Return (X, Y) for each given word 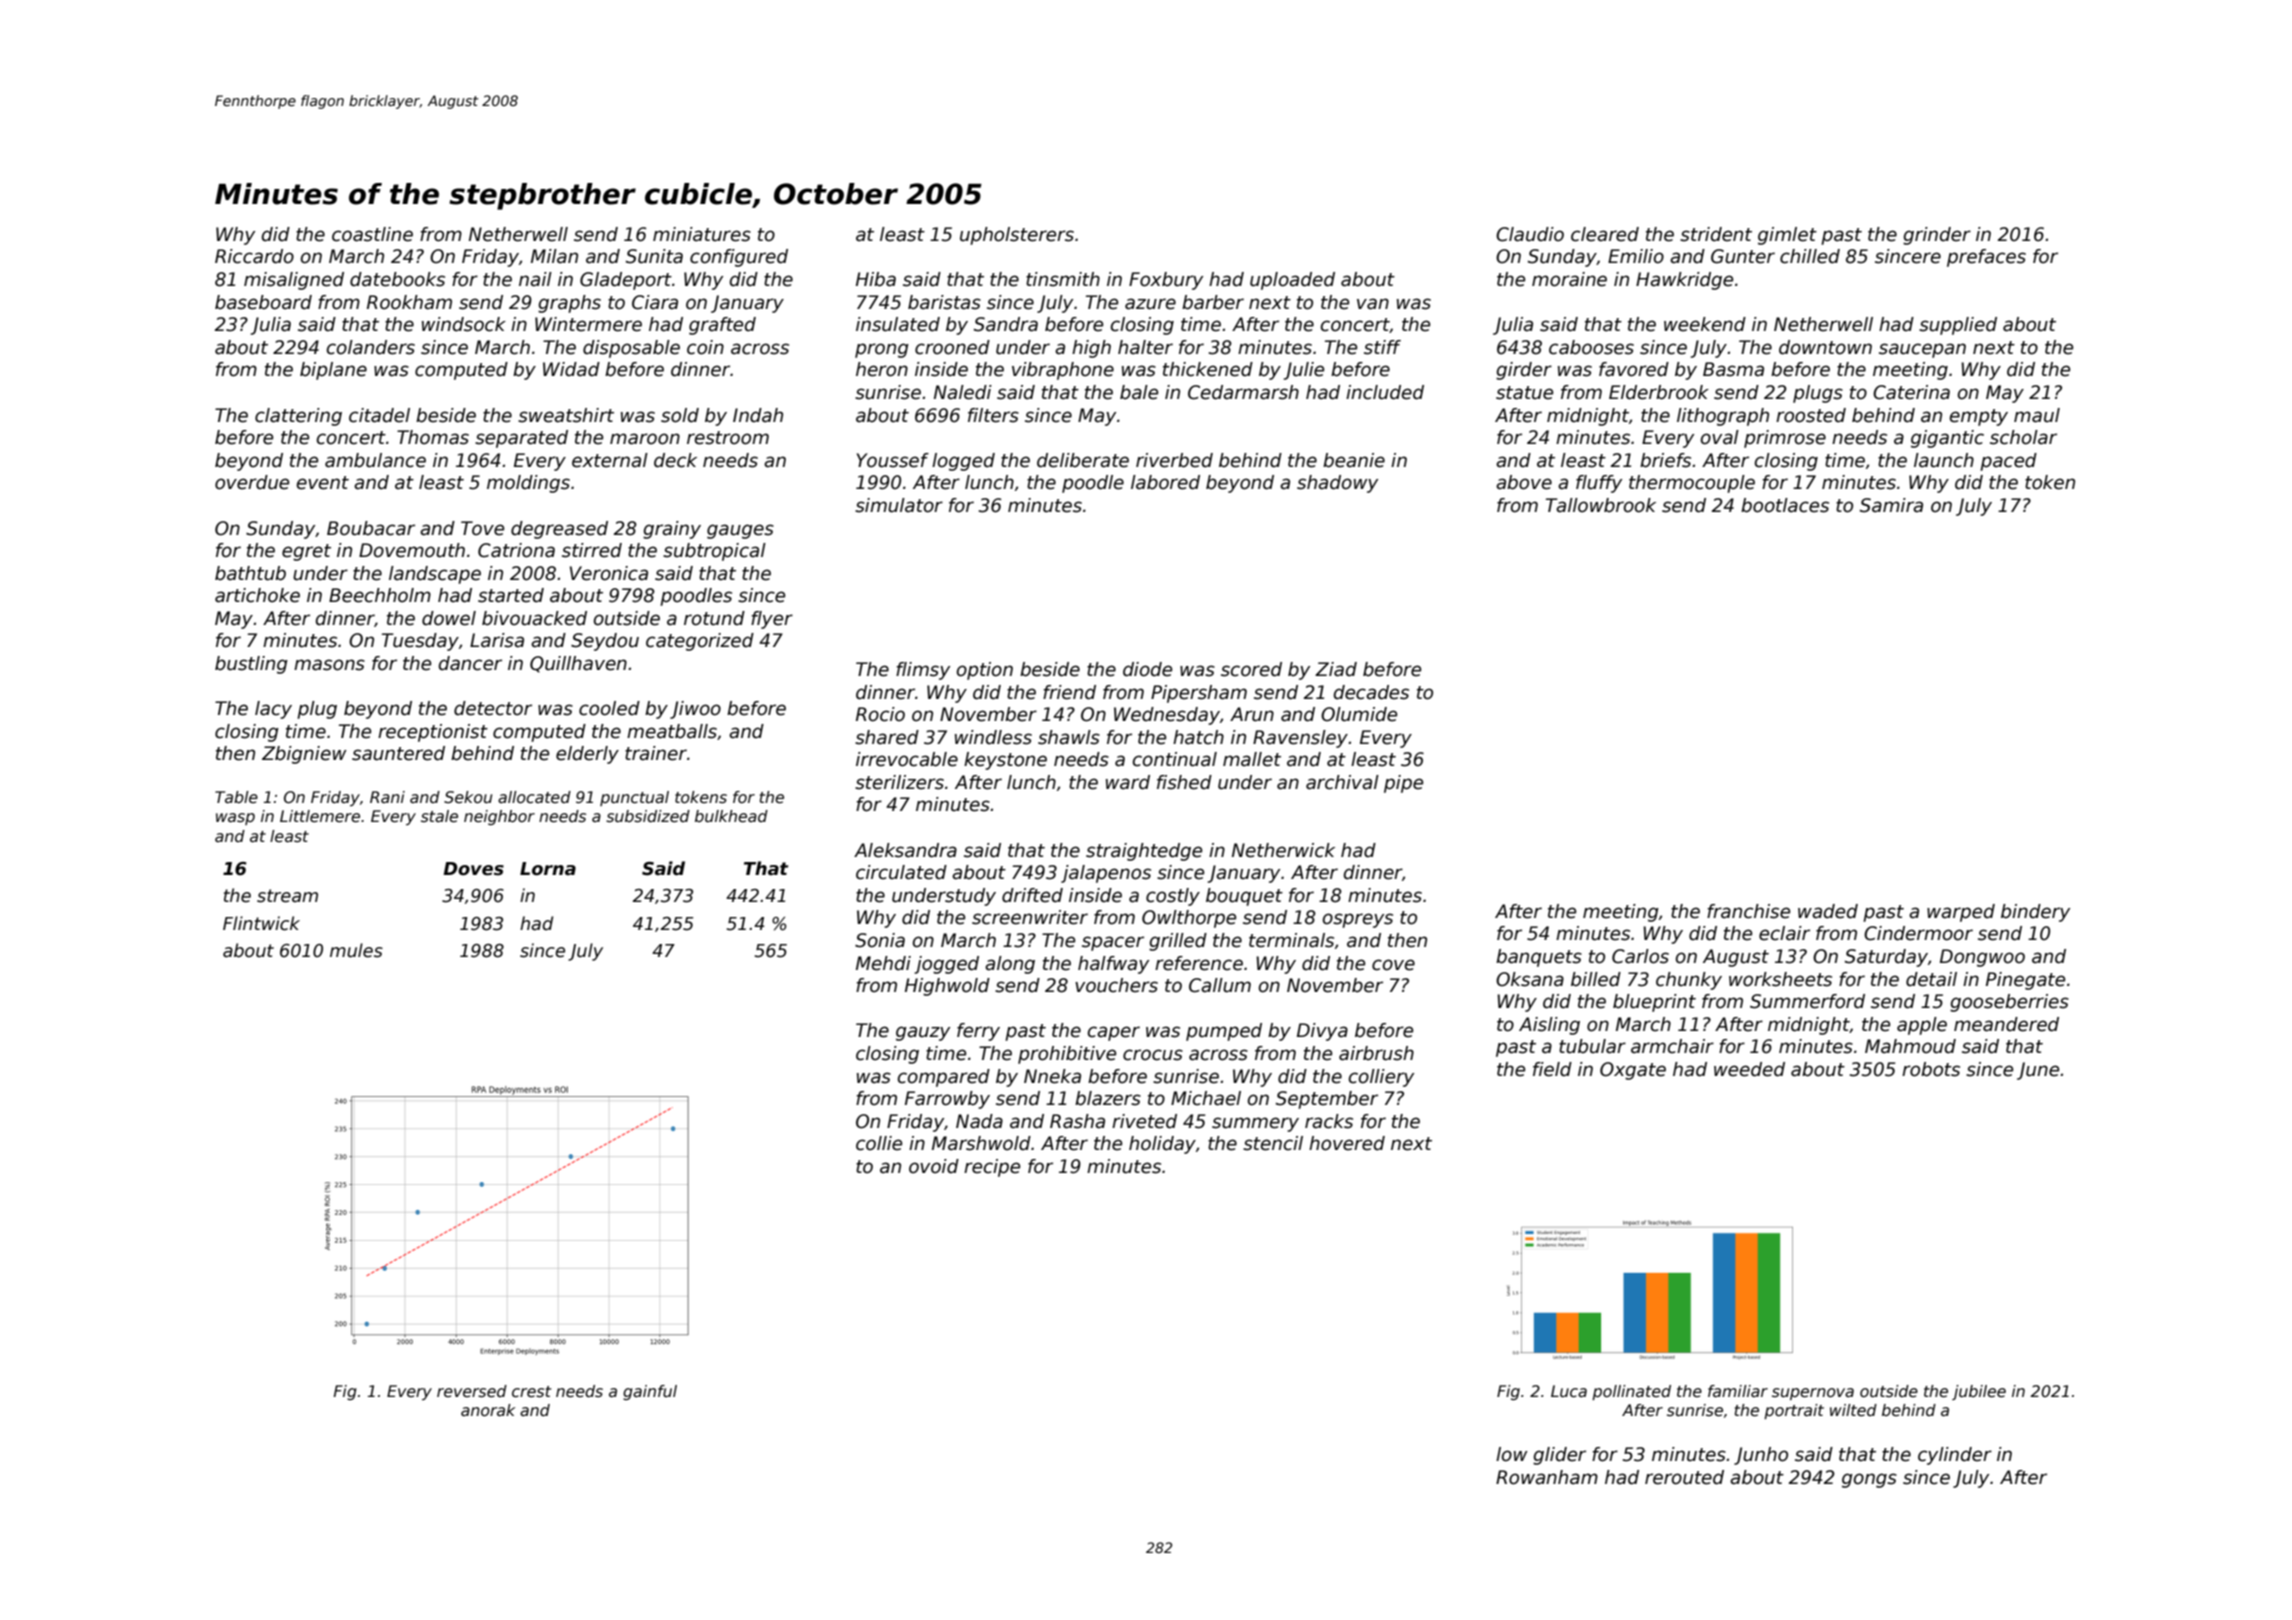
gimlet (1787, 236)
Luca (1569, 1391)
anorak (488, 1410)
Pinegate (2025, 981)
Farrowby (947, 1100)
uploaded (1292, 281)
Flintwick (261, 923)
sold (680, 415)
